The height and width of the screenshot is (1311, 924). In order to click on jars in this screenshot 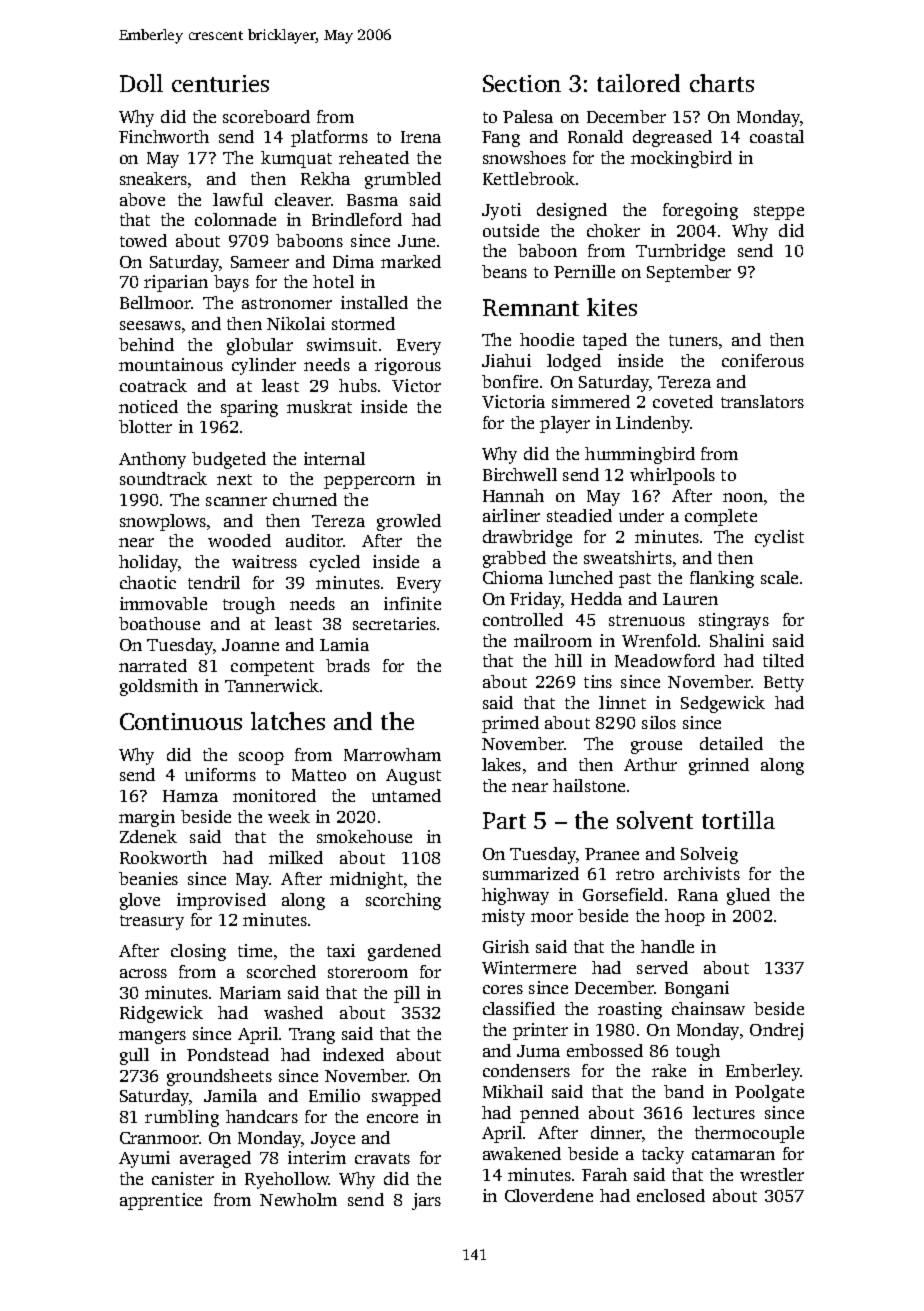, I will do `click(426, 1201)`.
